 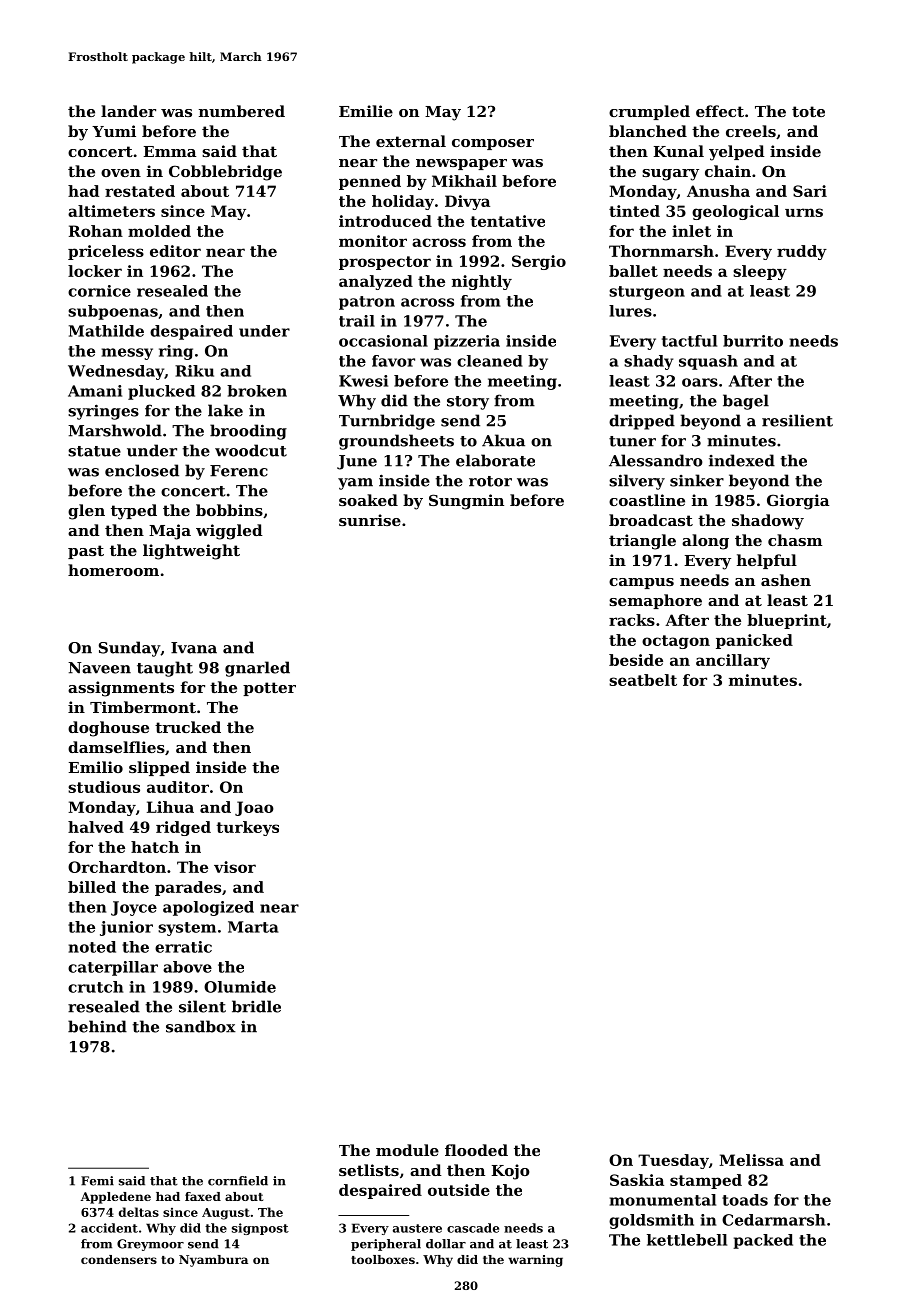 I want to click on geological, so click(x=735, y=212).
